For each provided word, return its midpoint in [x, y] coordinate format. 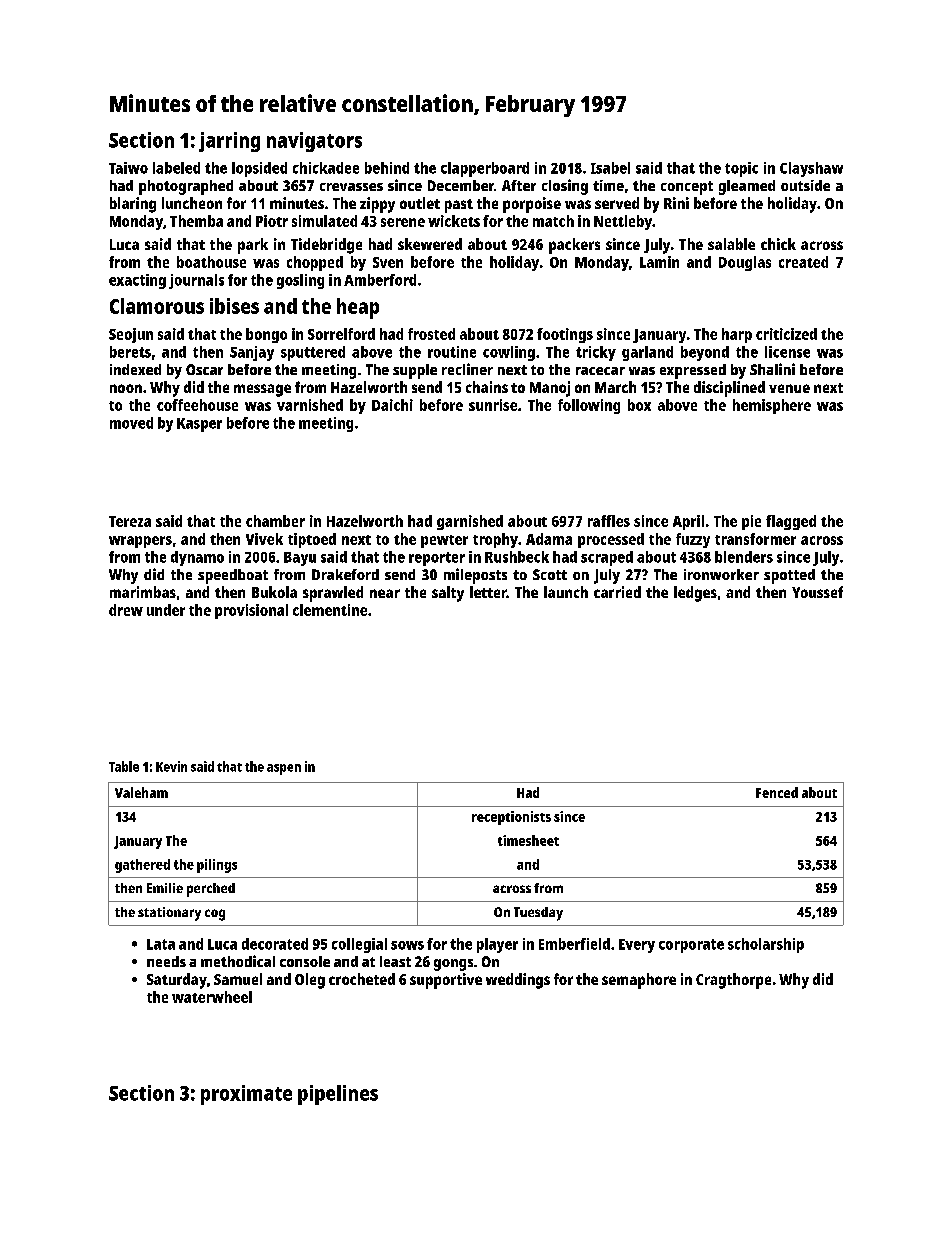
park [253, 246]
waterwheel [212, 997]
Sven [388, 262]
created [803, 262]
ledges [695, 594]
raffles [609, 521]
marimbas [143, 592]
